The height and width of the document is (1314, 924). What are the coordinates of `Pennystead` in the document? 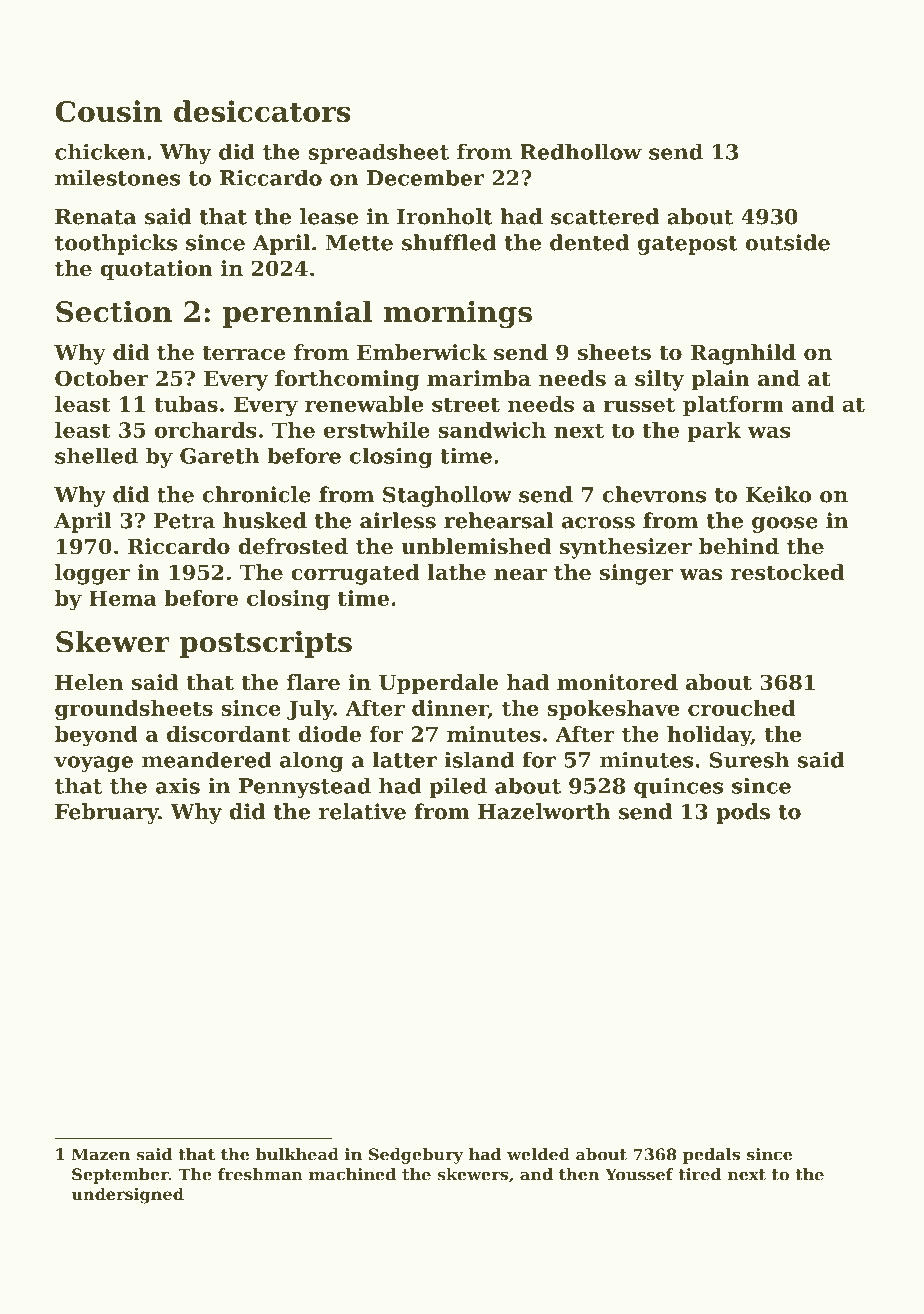 It's located at (305, 787).
